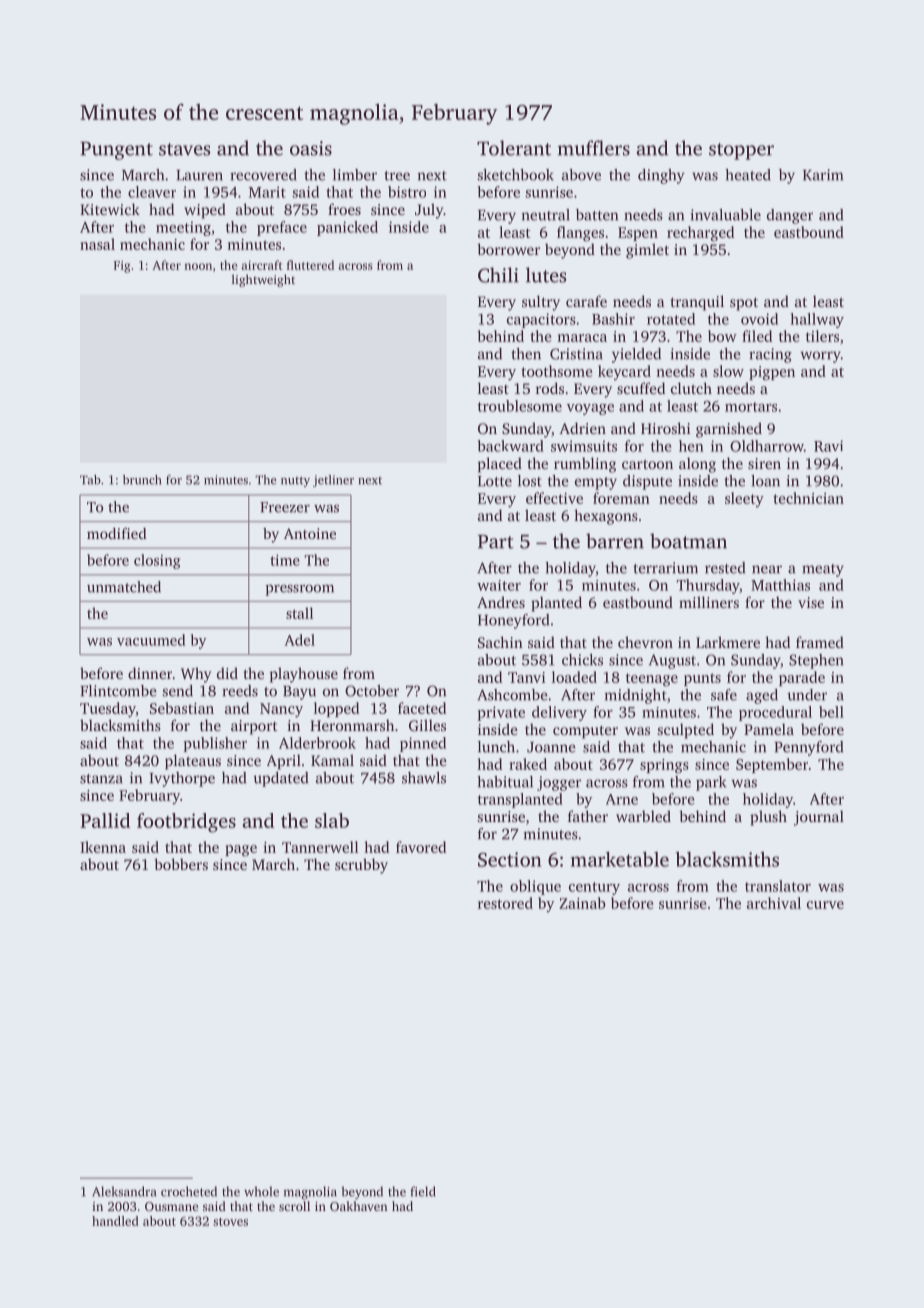  What do you see at coordinates (124, 587) in the page?
I see `unmatched` at bounding box center [124, 587].
